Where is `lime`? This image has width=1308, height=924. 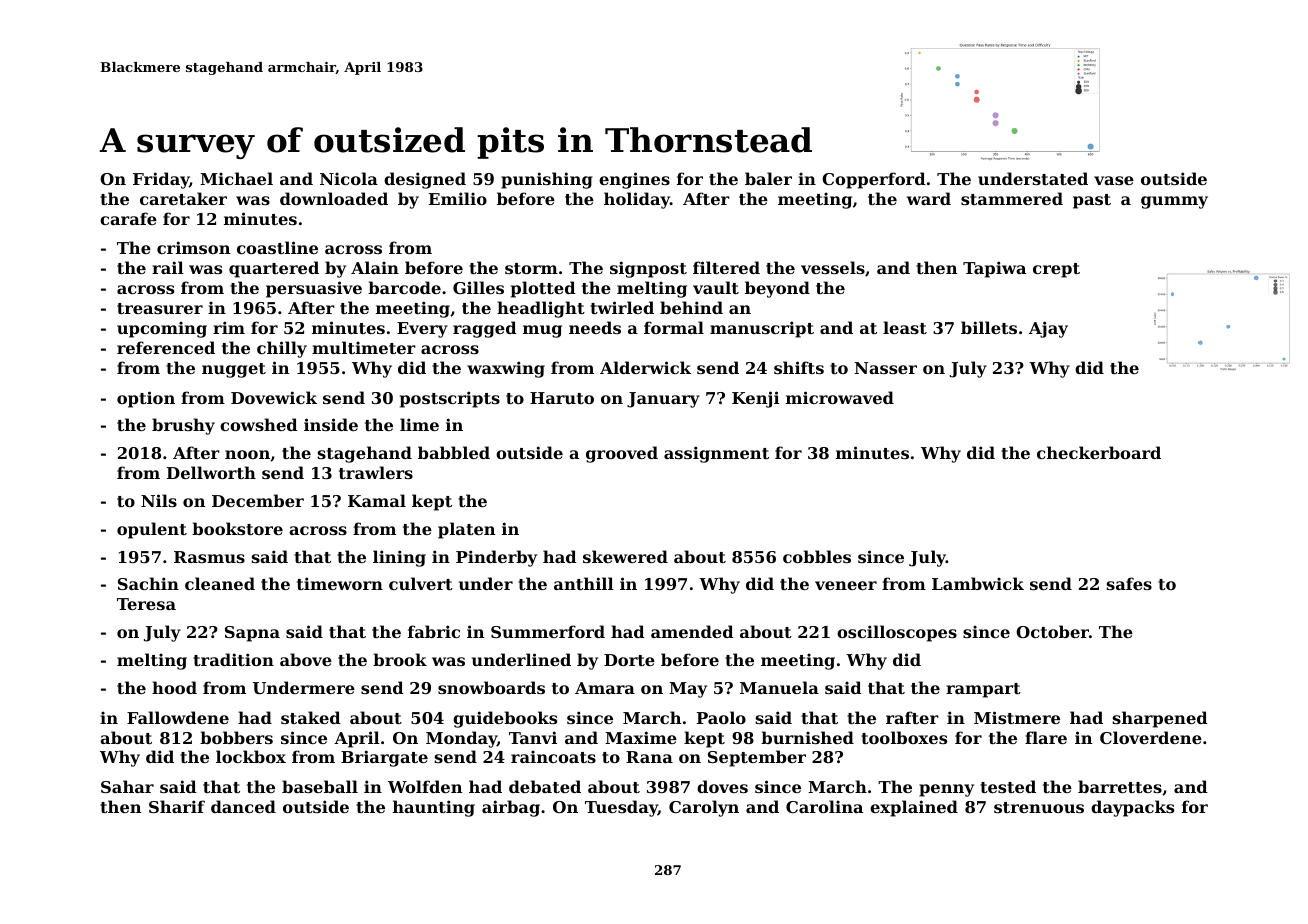
lime is located at coordinates (419, 424).
